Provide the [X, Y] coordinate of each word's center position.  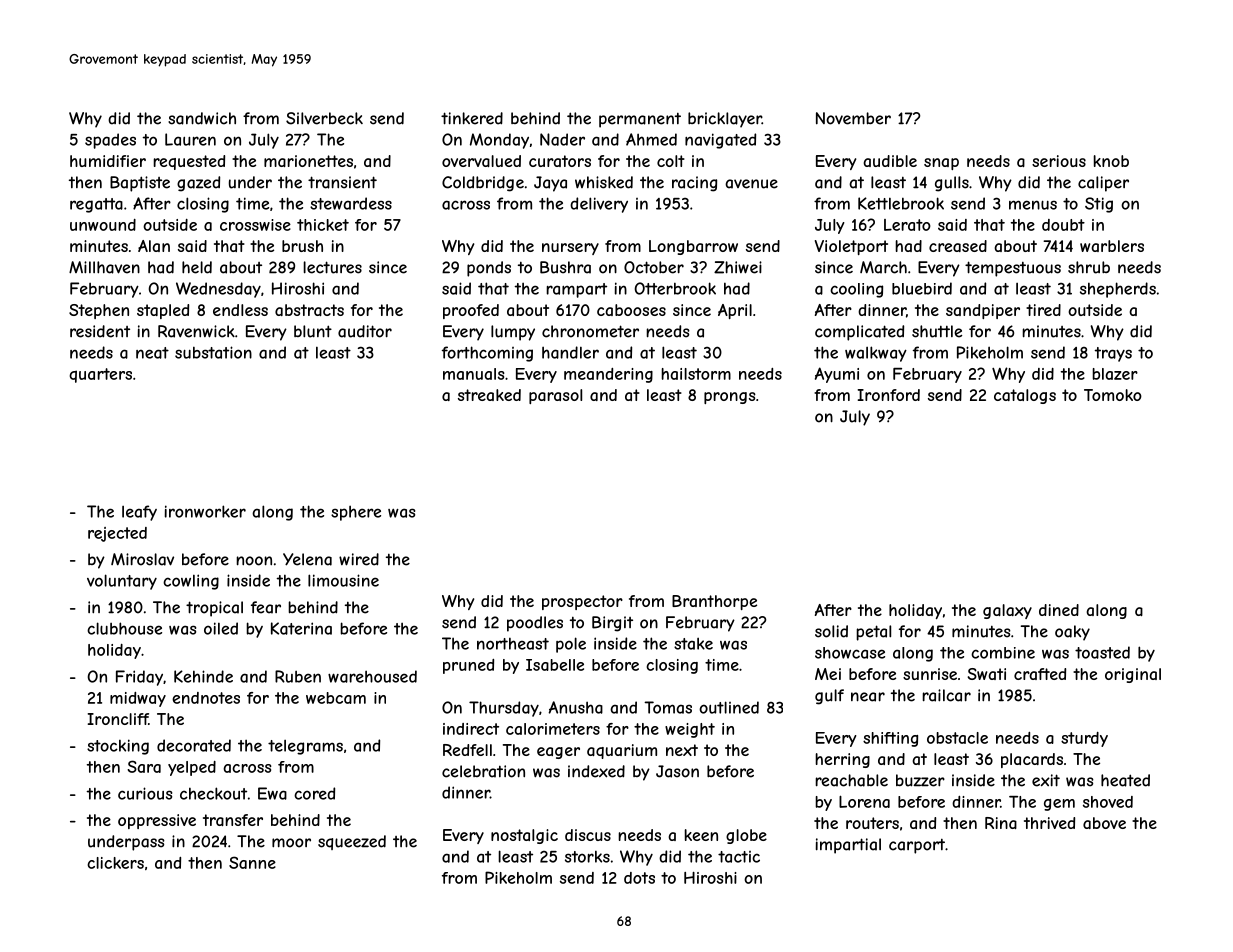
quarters [100, 375]
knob [1111, 161]
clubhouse [124, 628]
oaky [1072, 633]
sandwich [202, 118]
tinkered [472, 118]
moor [291, 843]
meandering [608, 375]
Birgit [612, 624]
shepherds [1118, 290]
